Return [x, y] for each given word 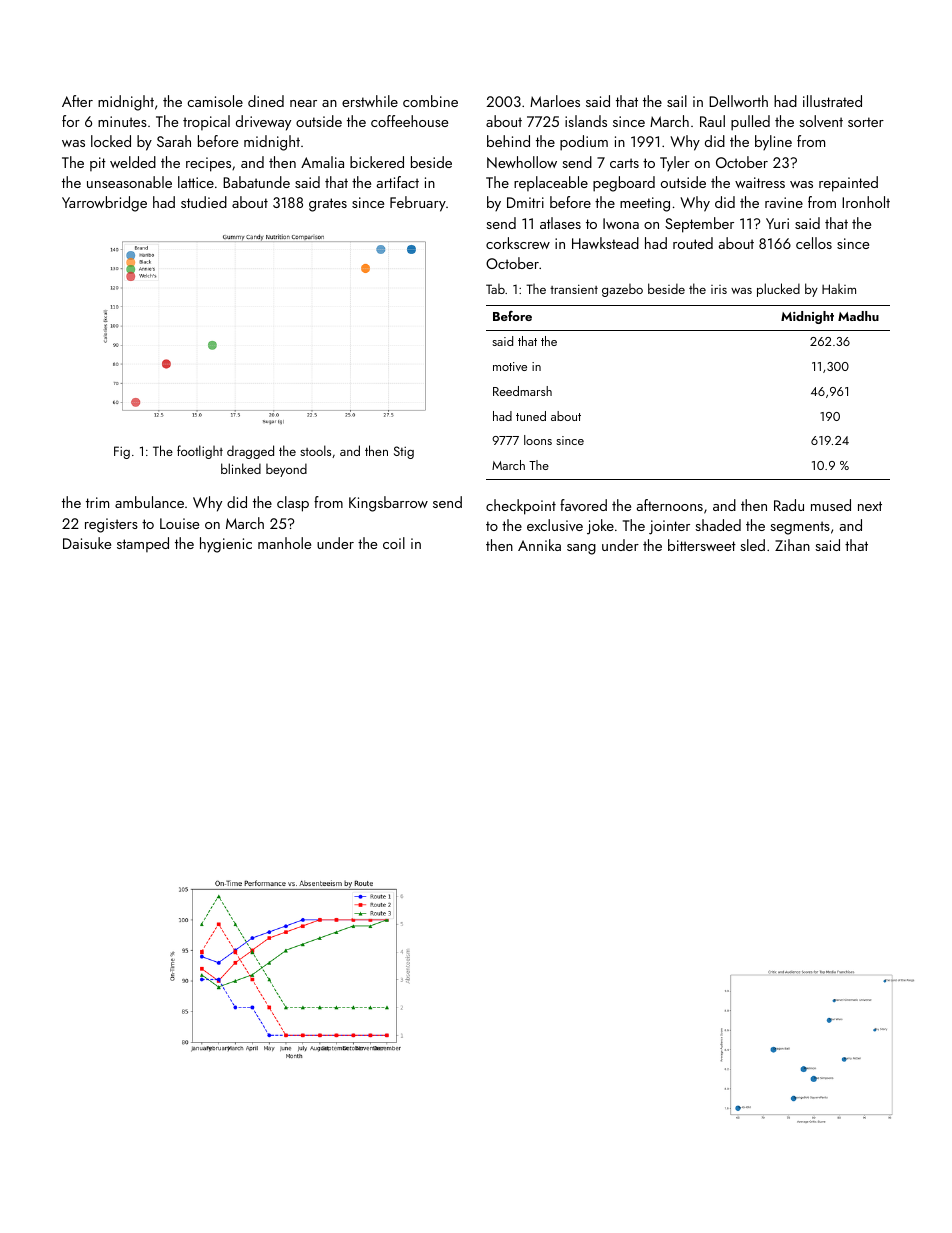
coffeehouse [409, 121]
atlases [560, 223]
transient [574, 289]
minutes [122, 121]
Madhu [858, 316]
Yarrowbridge [104, 204]
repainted [848, 184]
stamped [143, 544]
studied [204, 202]
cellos [814, 243]
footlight [200, 452]
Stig [404, 452]
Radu [789, 505]
